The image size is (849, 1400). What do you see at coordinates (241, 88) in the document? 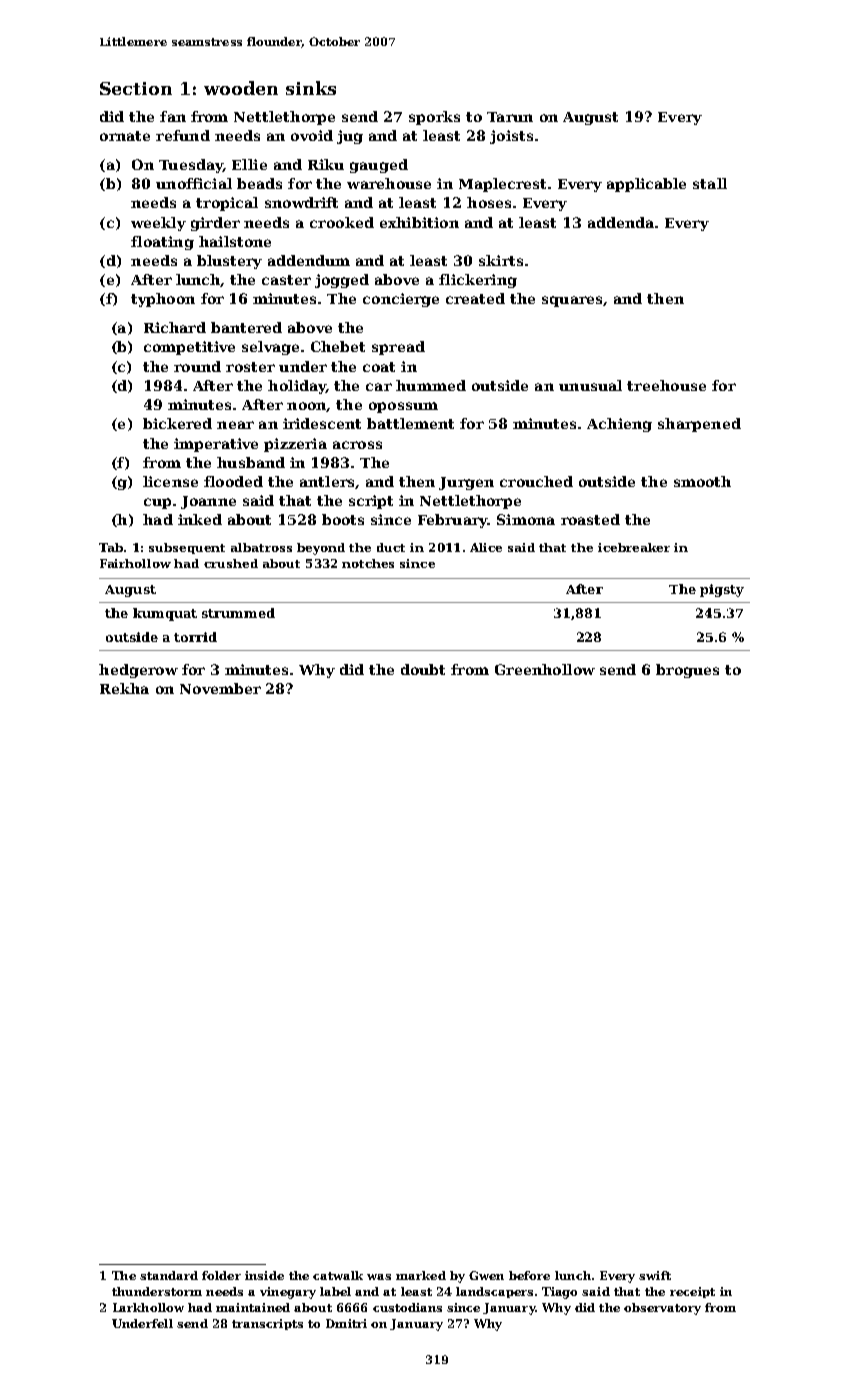
I see `wooden` at bounding box center [241, 88].
